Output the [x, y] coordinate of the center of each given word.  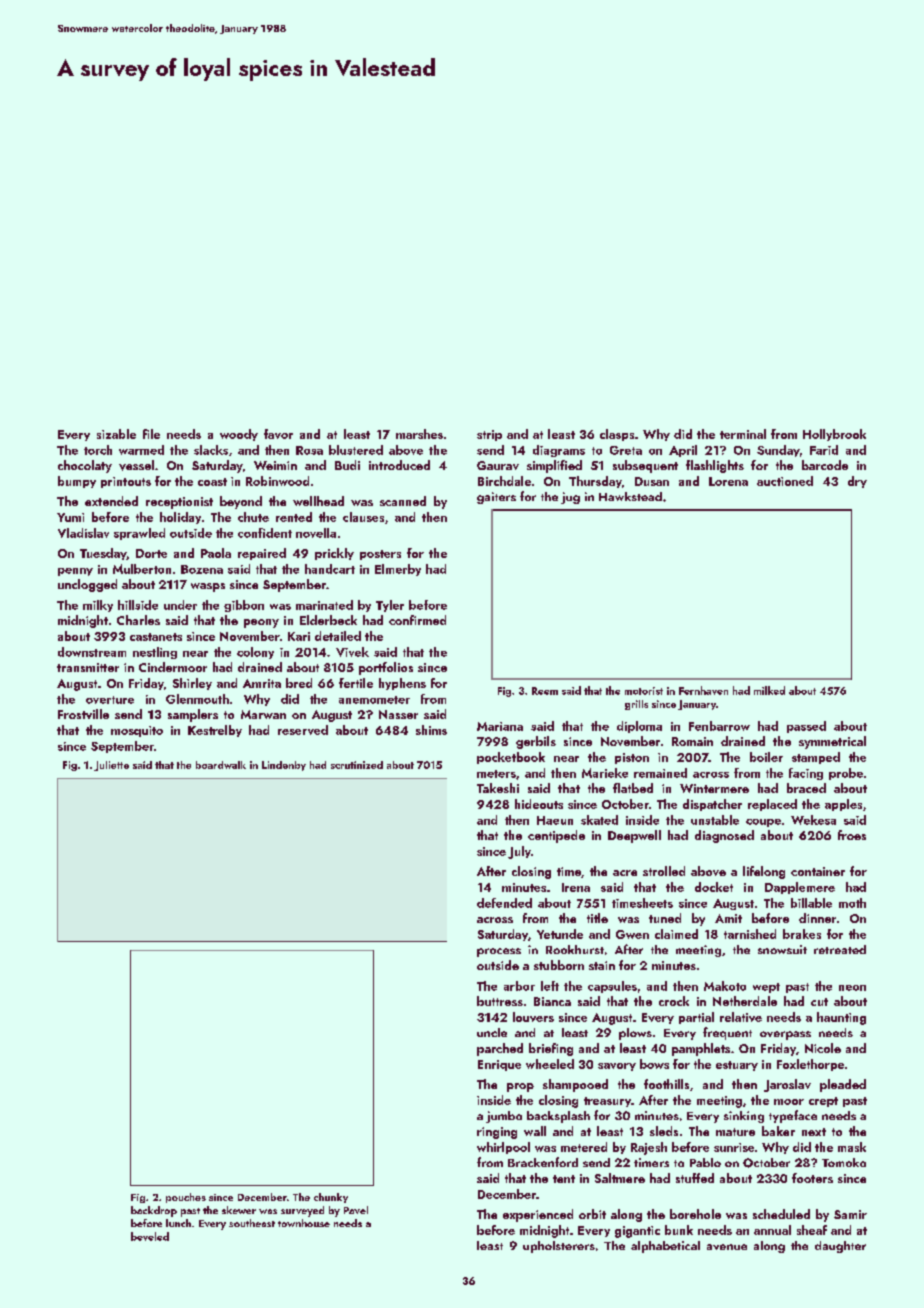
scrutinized [357, 765]
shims [431, 730]
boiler [766, 757]
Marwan [263, 714]
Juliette [111, 766]
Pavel [356, 1210]
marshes [419, 434]
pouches [186, 1198]
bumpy [77, 482]
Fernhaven [703, 690]
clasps [617, 435]
